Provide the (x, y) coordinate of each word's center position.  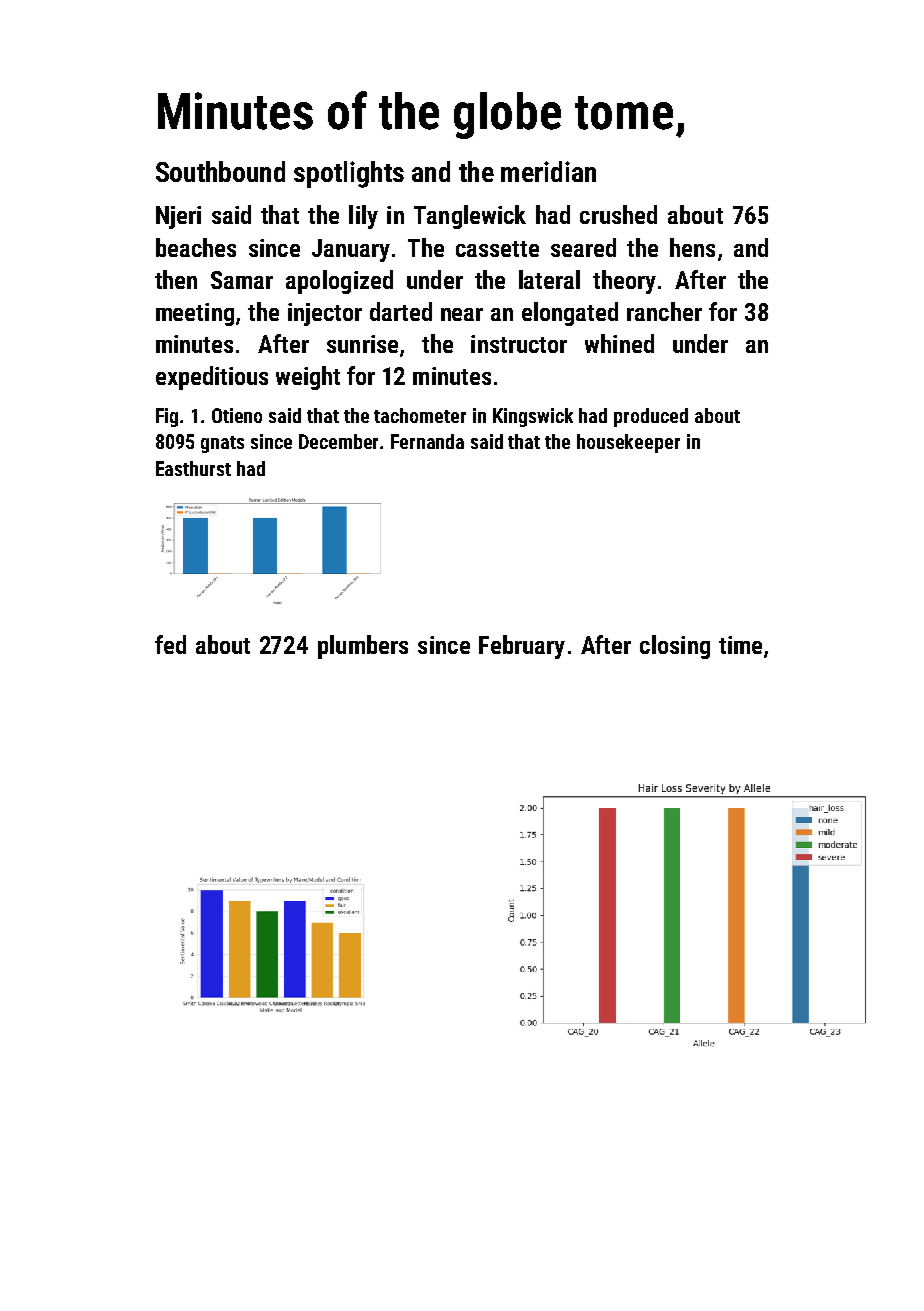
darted (401, 311)
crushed (618, 214)
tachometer (420, 415)
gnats (222, 444)
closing (675, 647)
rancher (664, 311)
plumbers (363, 647)
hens (692, 247)
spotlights (349, 174)
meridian (548, 171)
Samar (242, 280)
